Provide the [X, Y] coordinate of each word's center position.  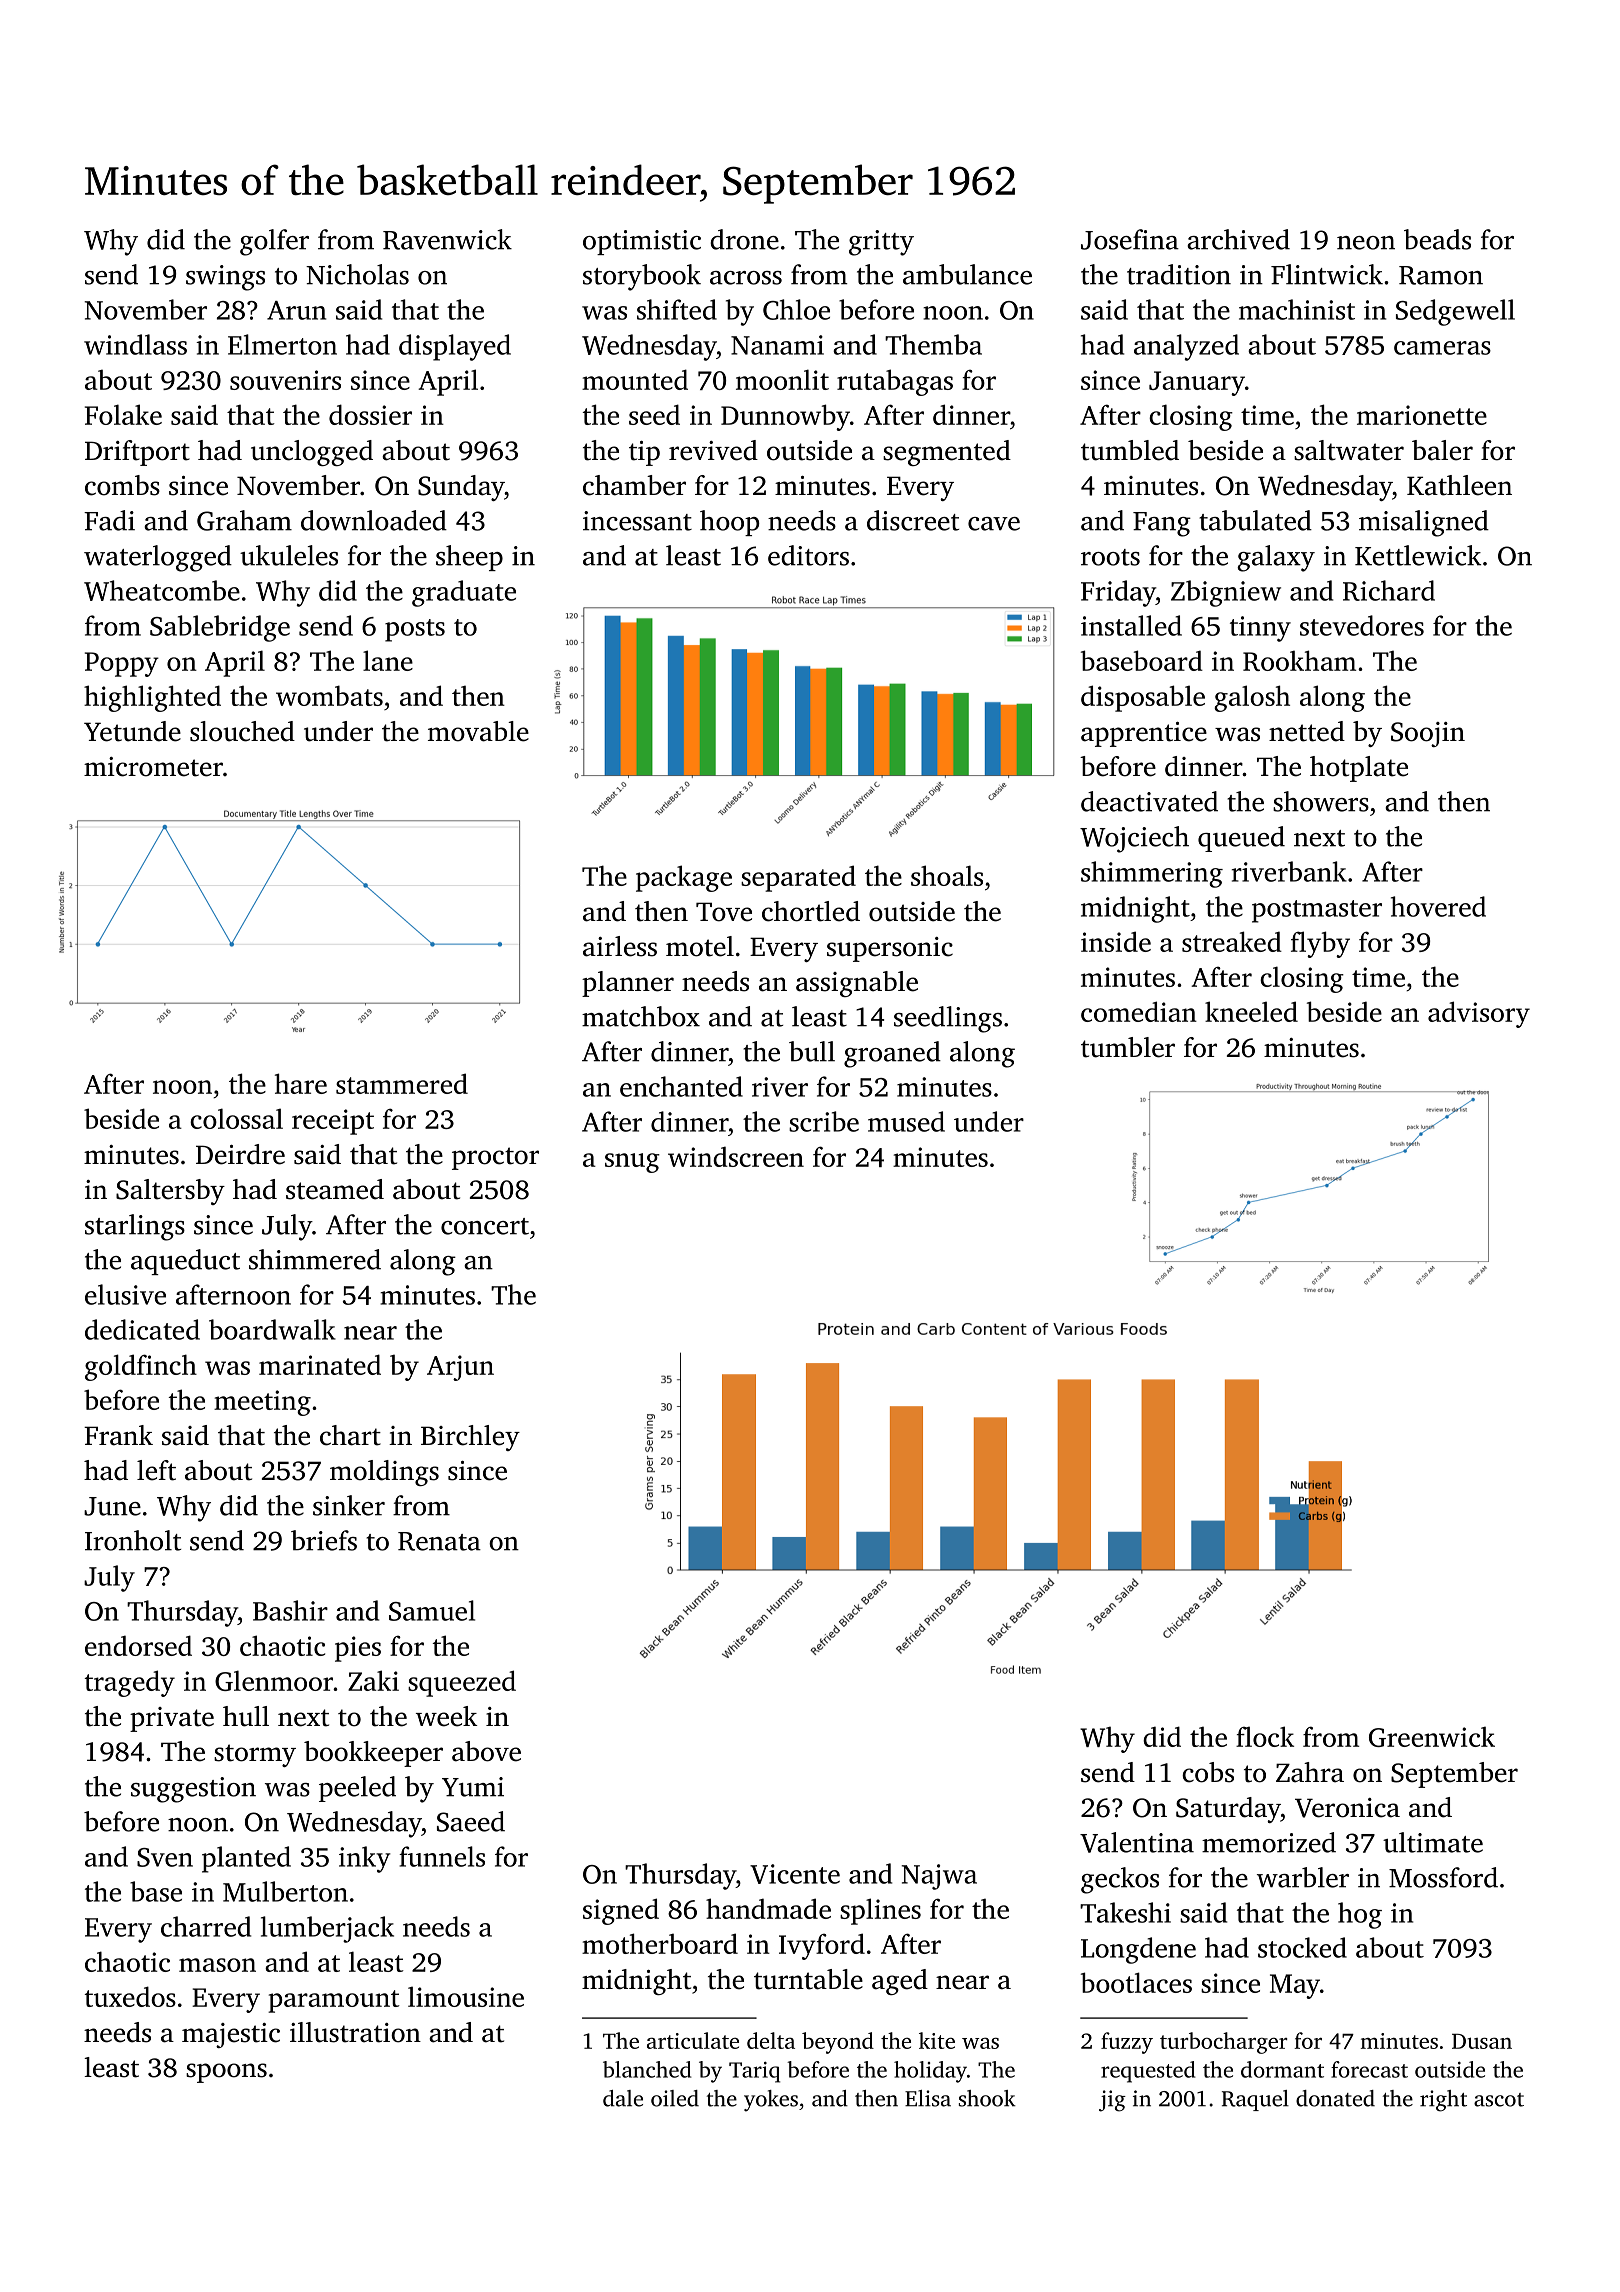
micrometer [153, 767]
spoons [226, 2073]
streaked [1232, 941]
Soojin [1428, 734]
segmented [947, 453]
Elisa [928, 2098]
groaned [892, 1054]
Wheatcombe [162, 590]
